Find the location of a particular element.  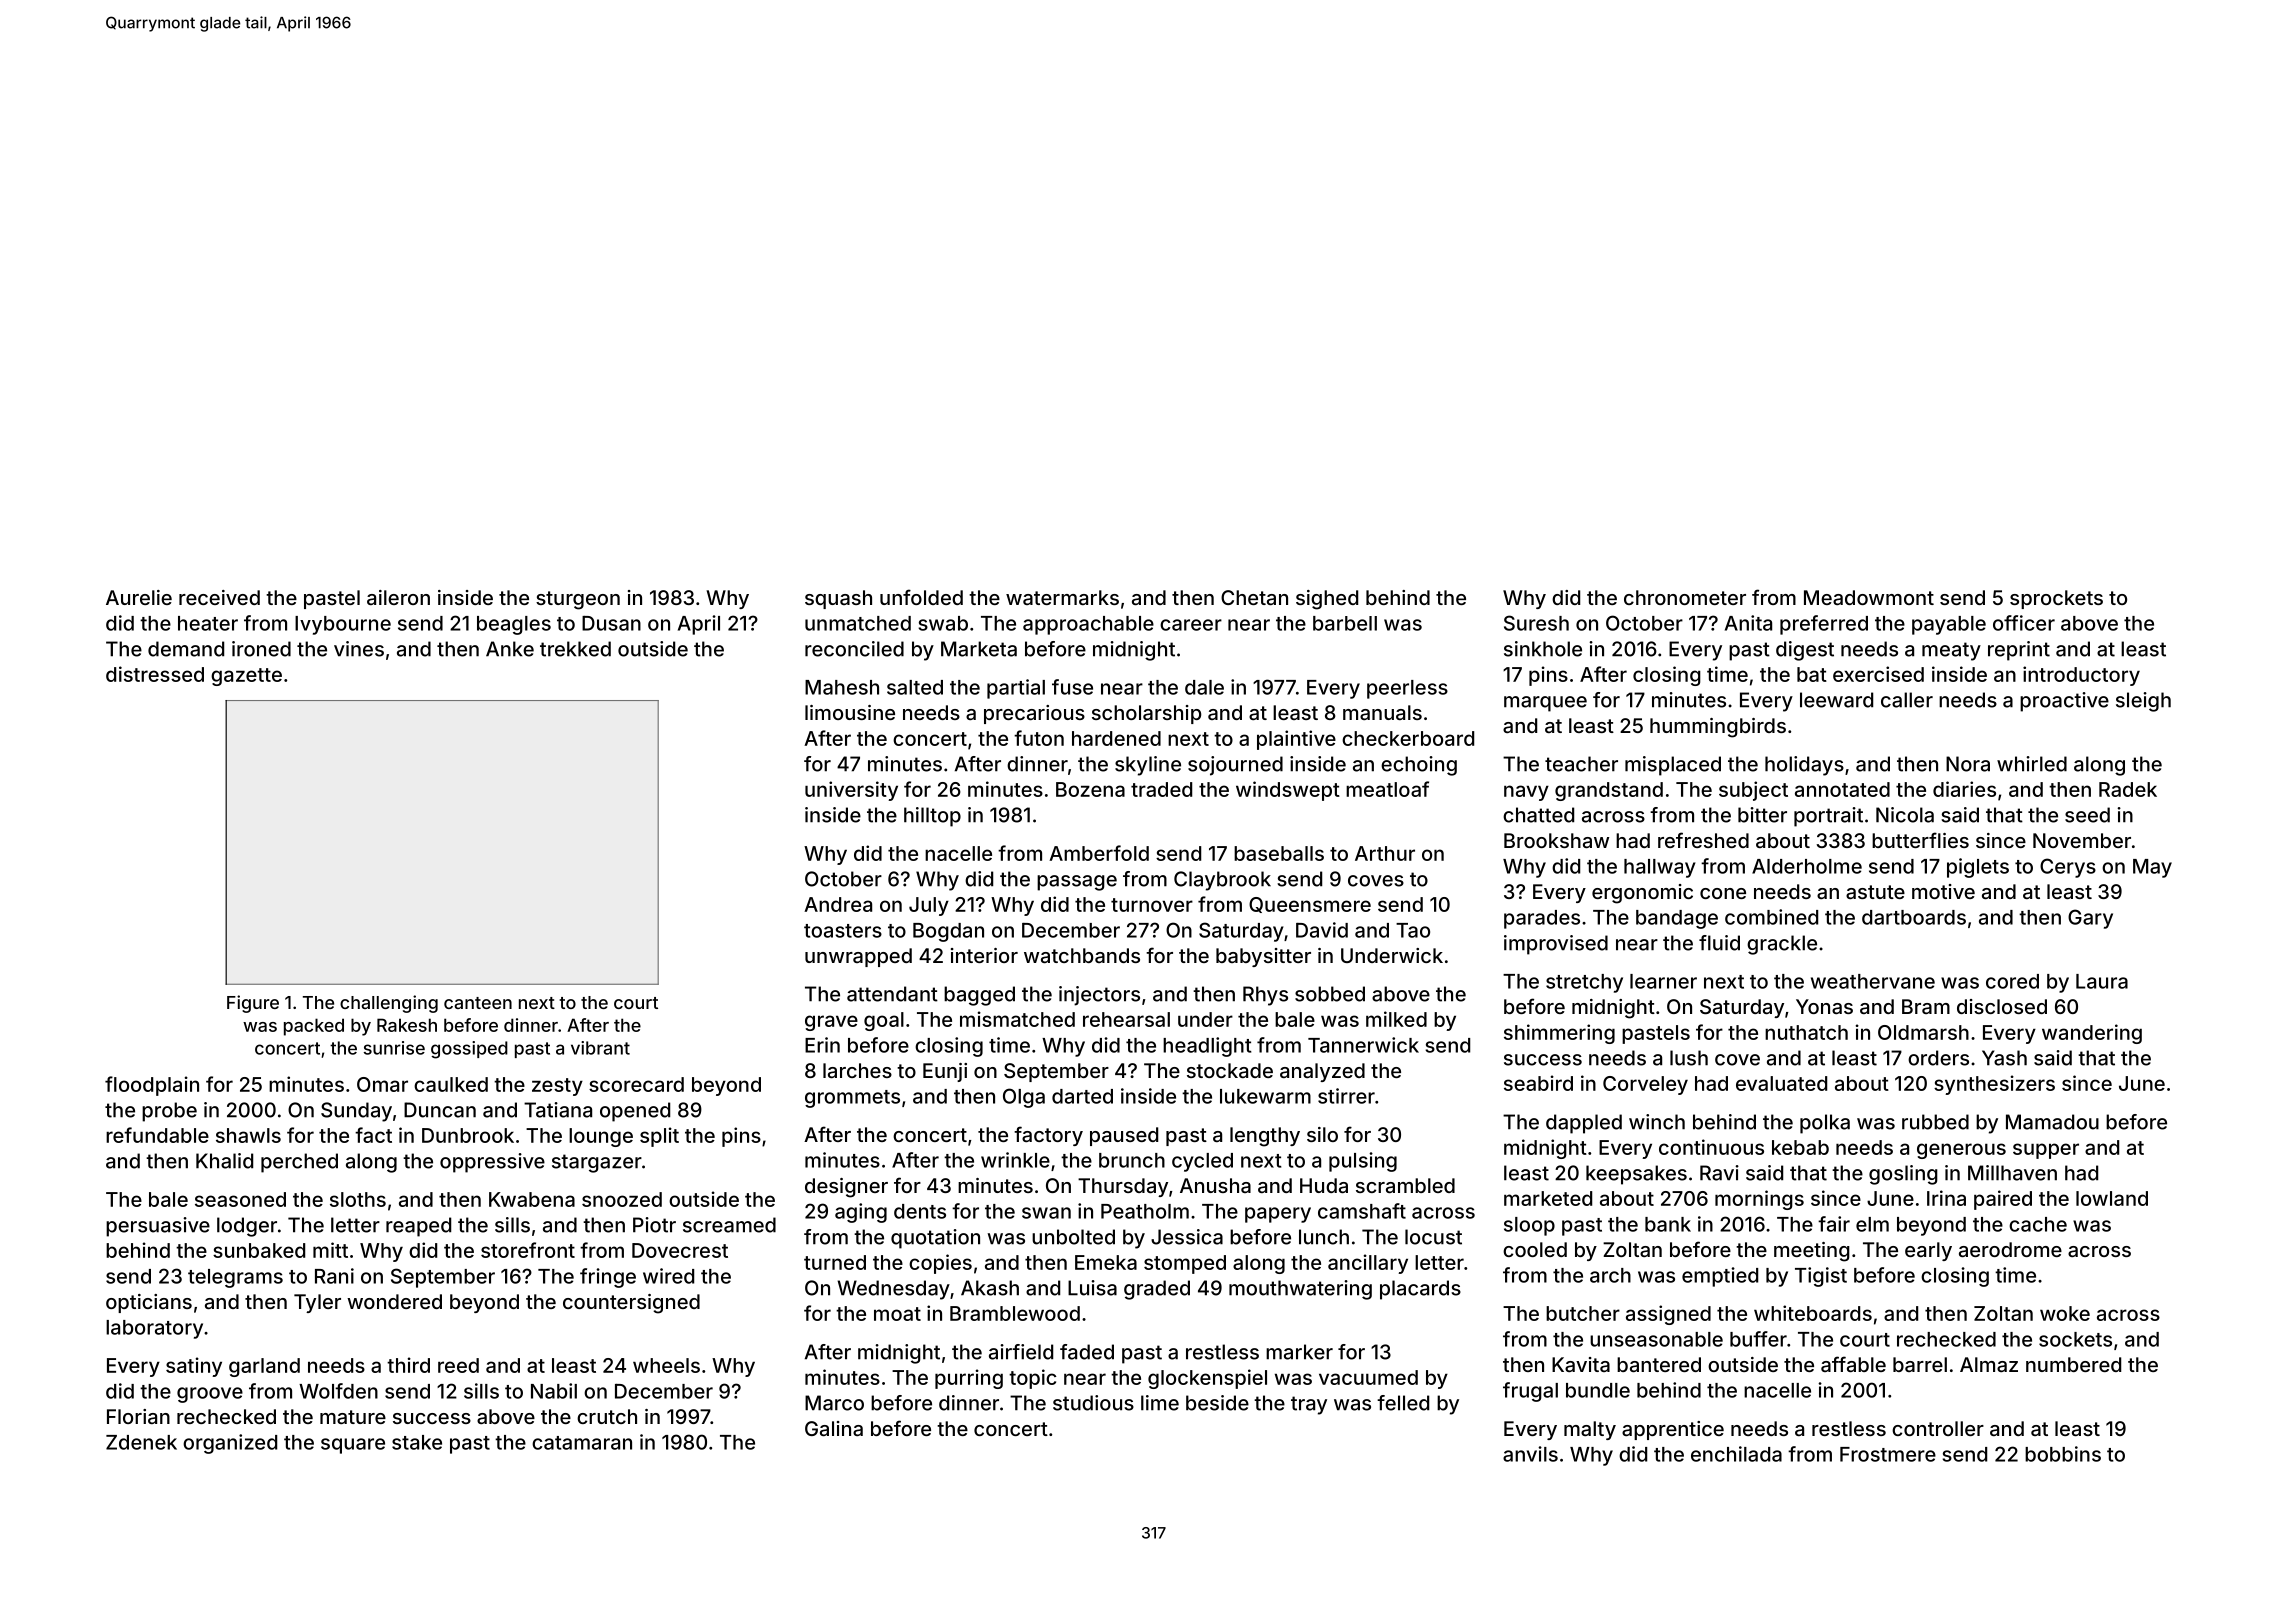

Mamadou is located at coordinates (2052, 1122).
